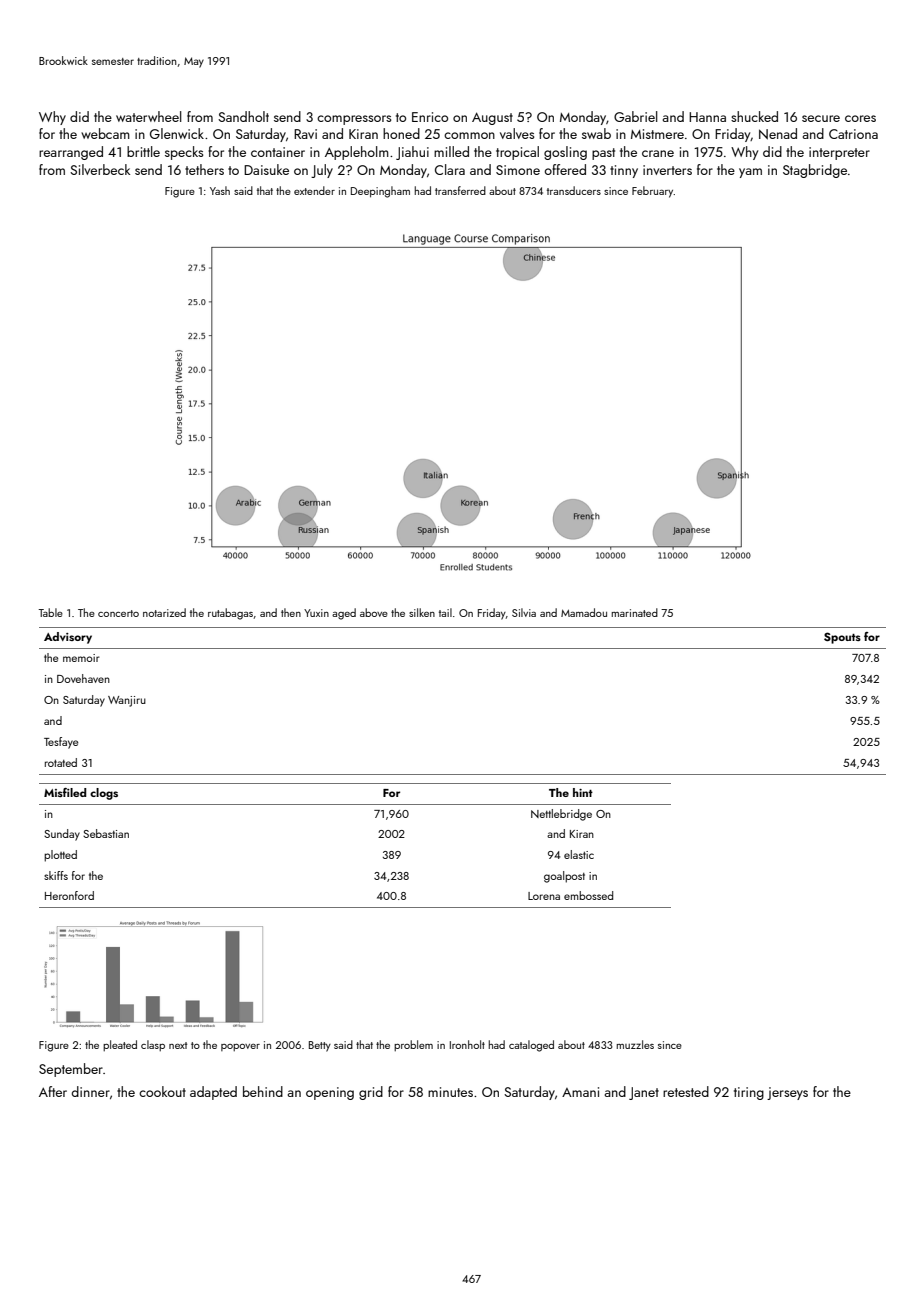 The width and height of the image is (924, 1308). I want to click on Silvia, so click(524, 612).
